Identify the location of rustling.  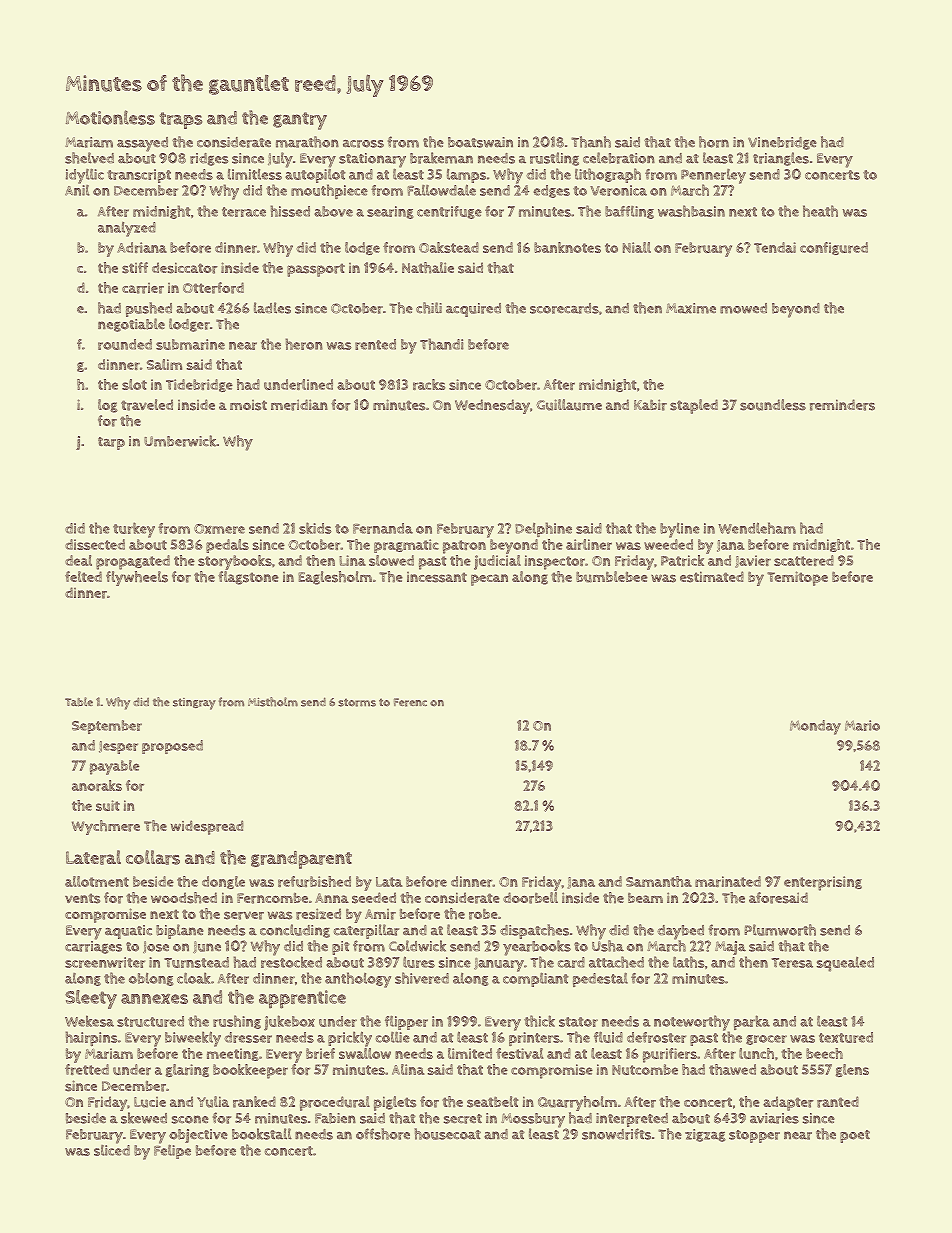
(554, 159).
